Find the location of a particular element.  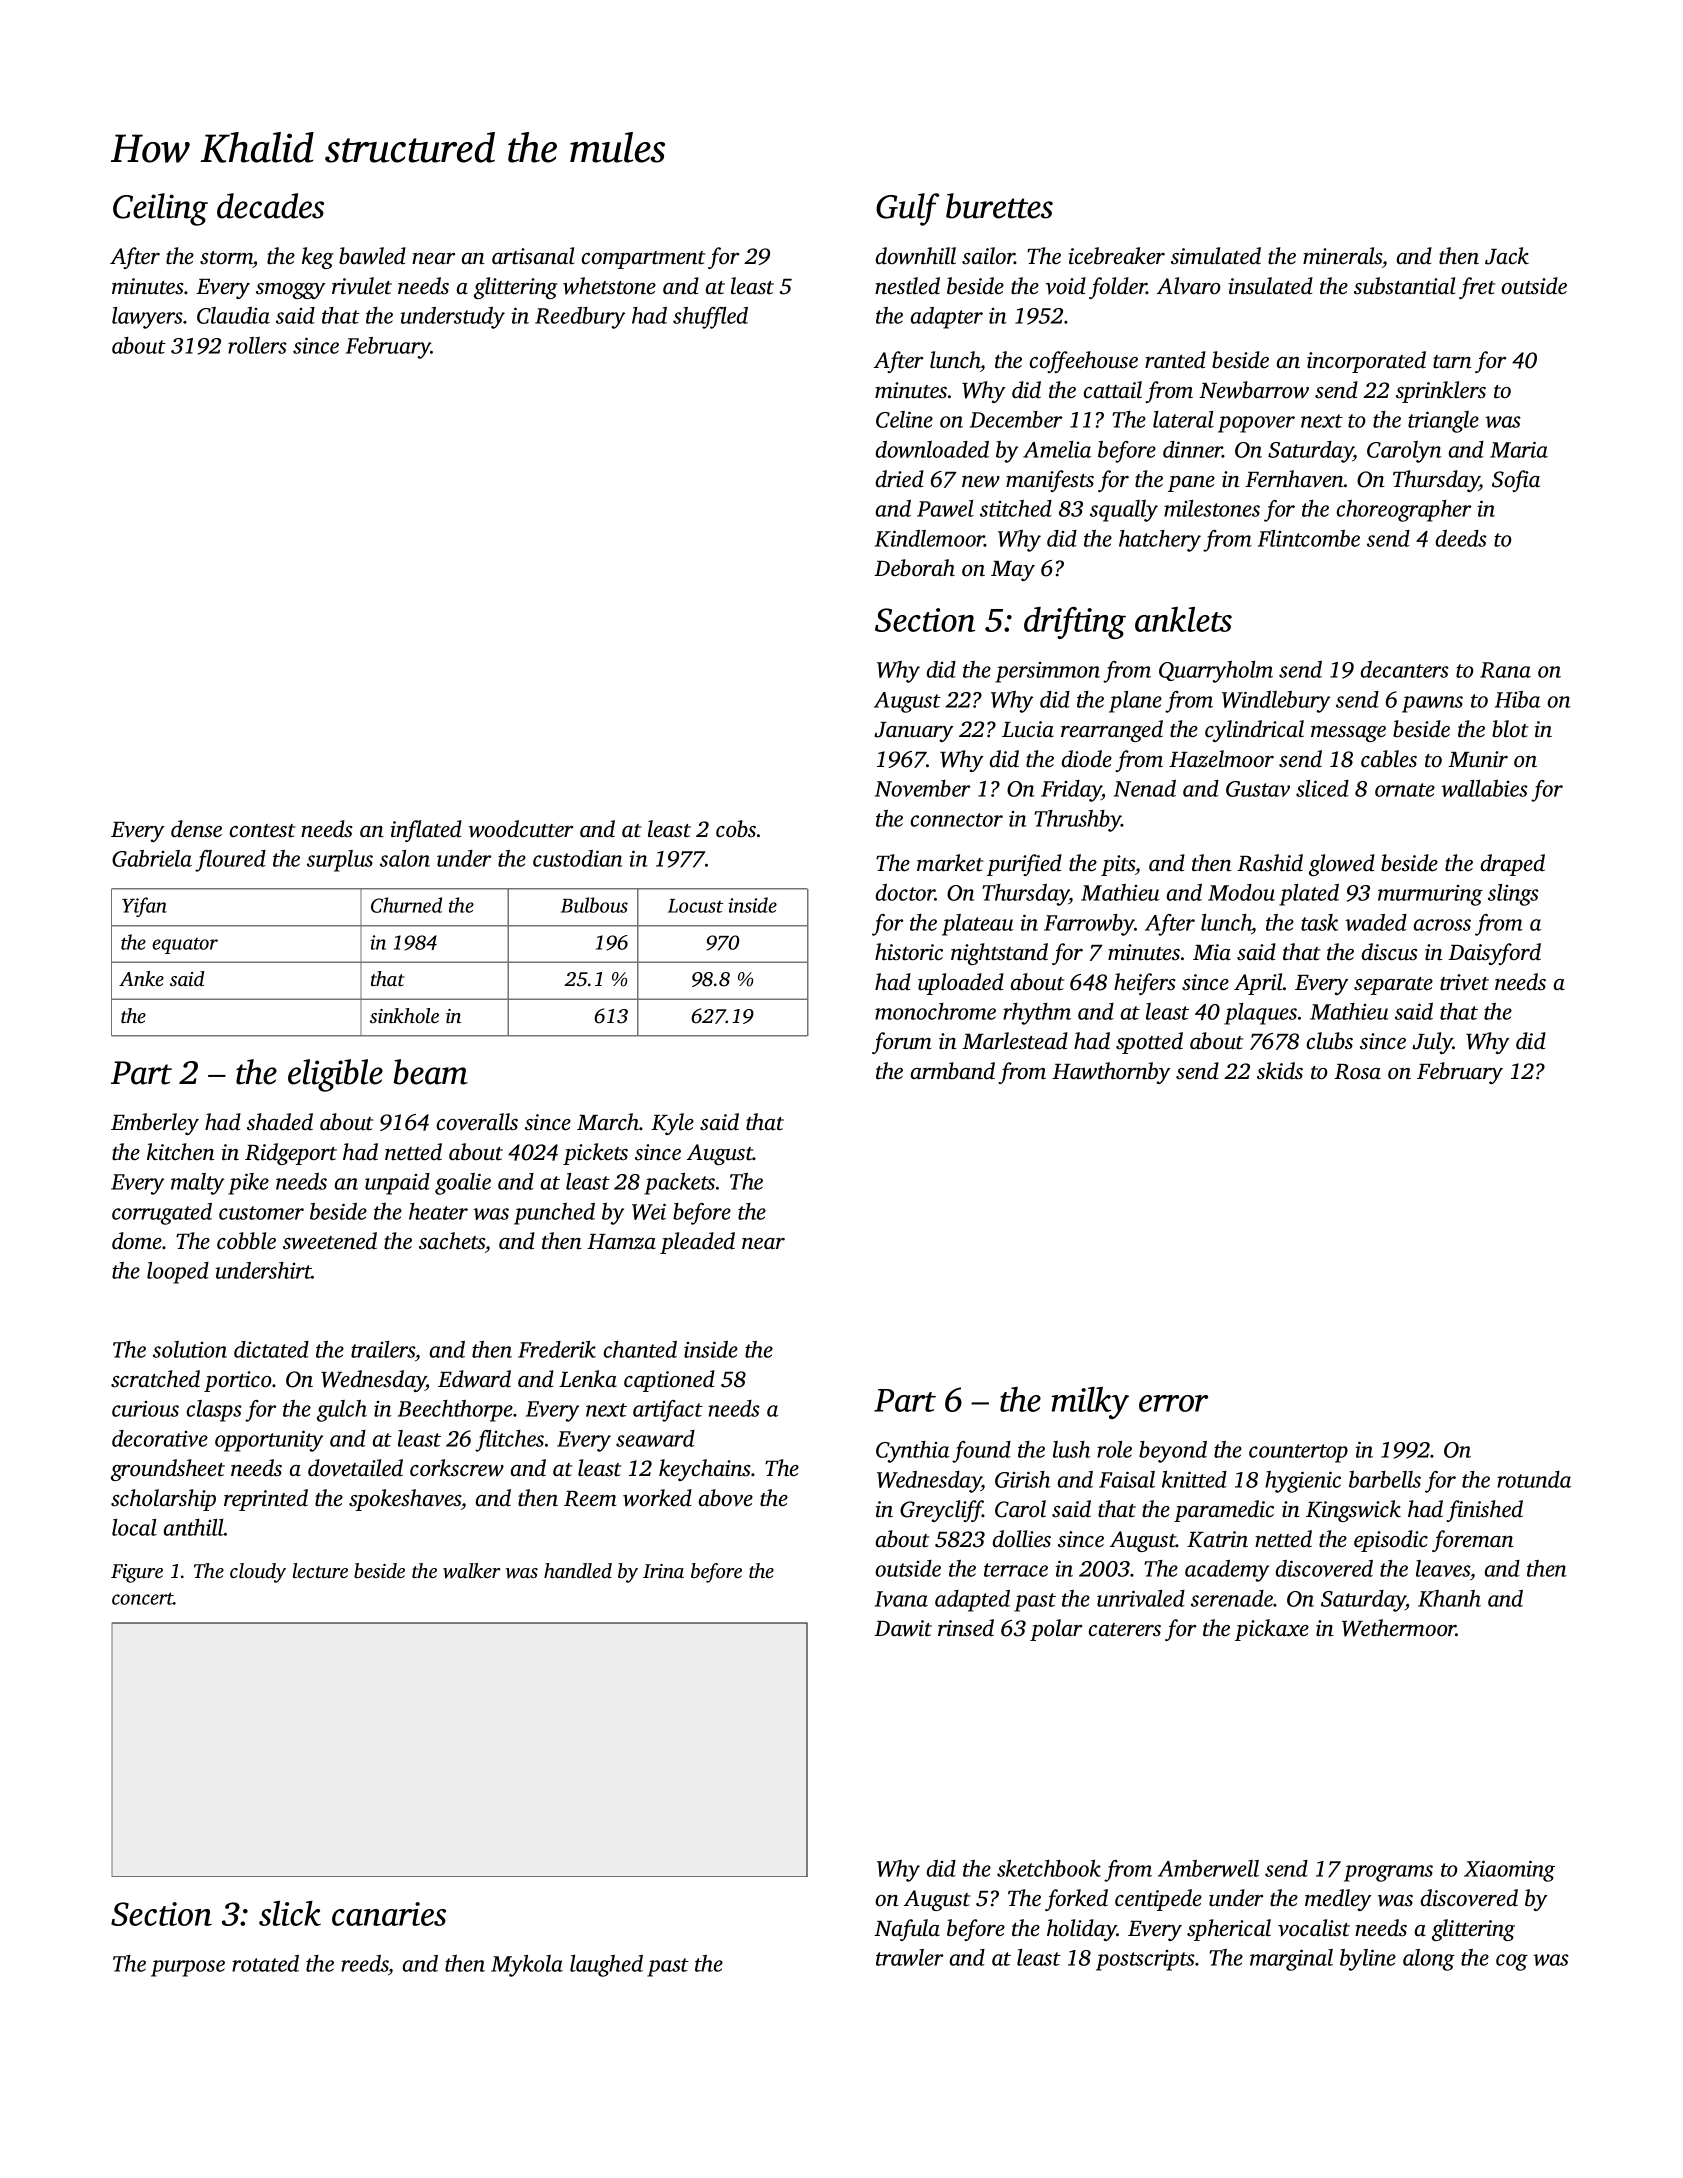

bawled is located at coordinates (372, 256).
